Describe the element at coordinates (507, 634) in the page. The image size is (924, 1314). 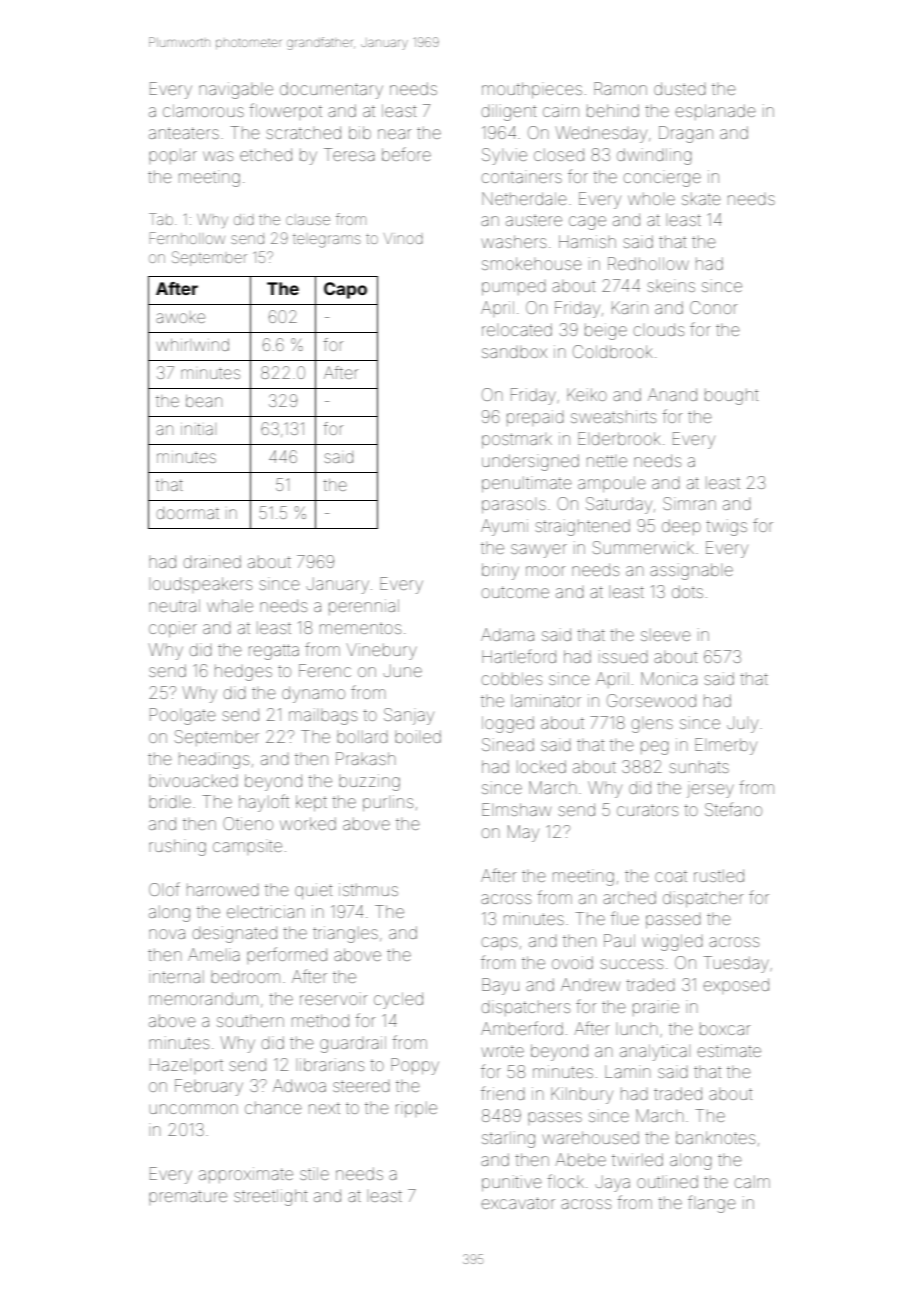
I see `Adama` at that location.
